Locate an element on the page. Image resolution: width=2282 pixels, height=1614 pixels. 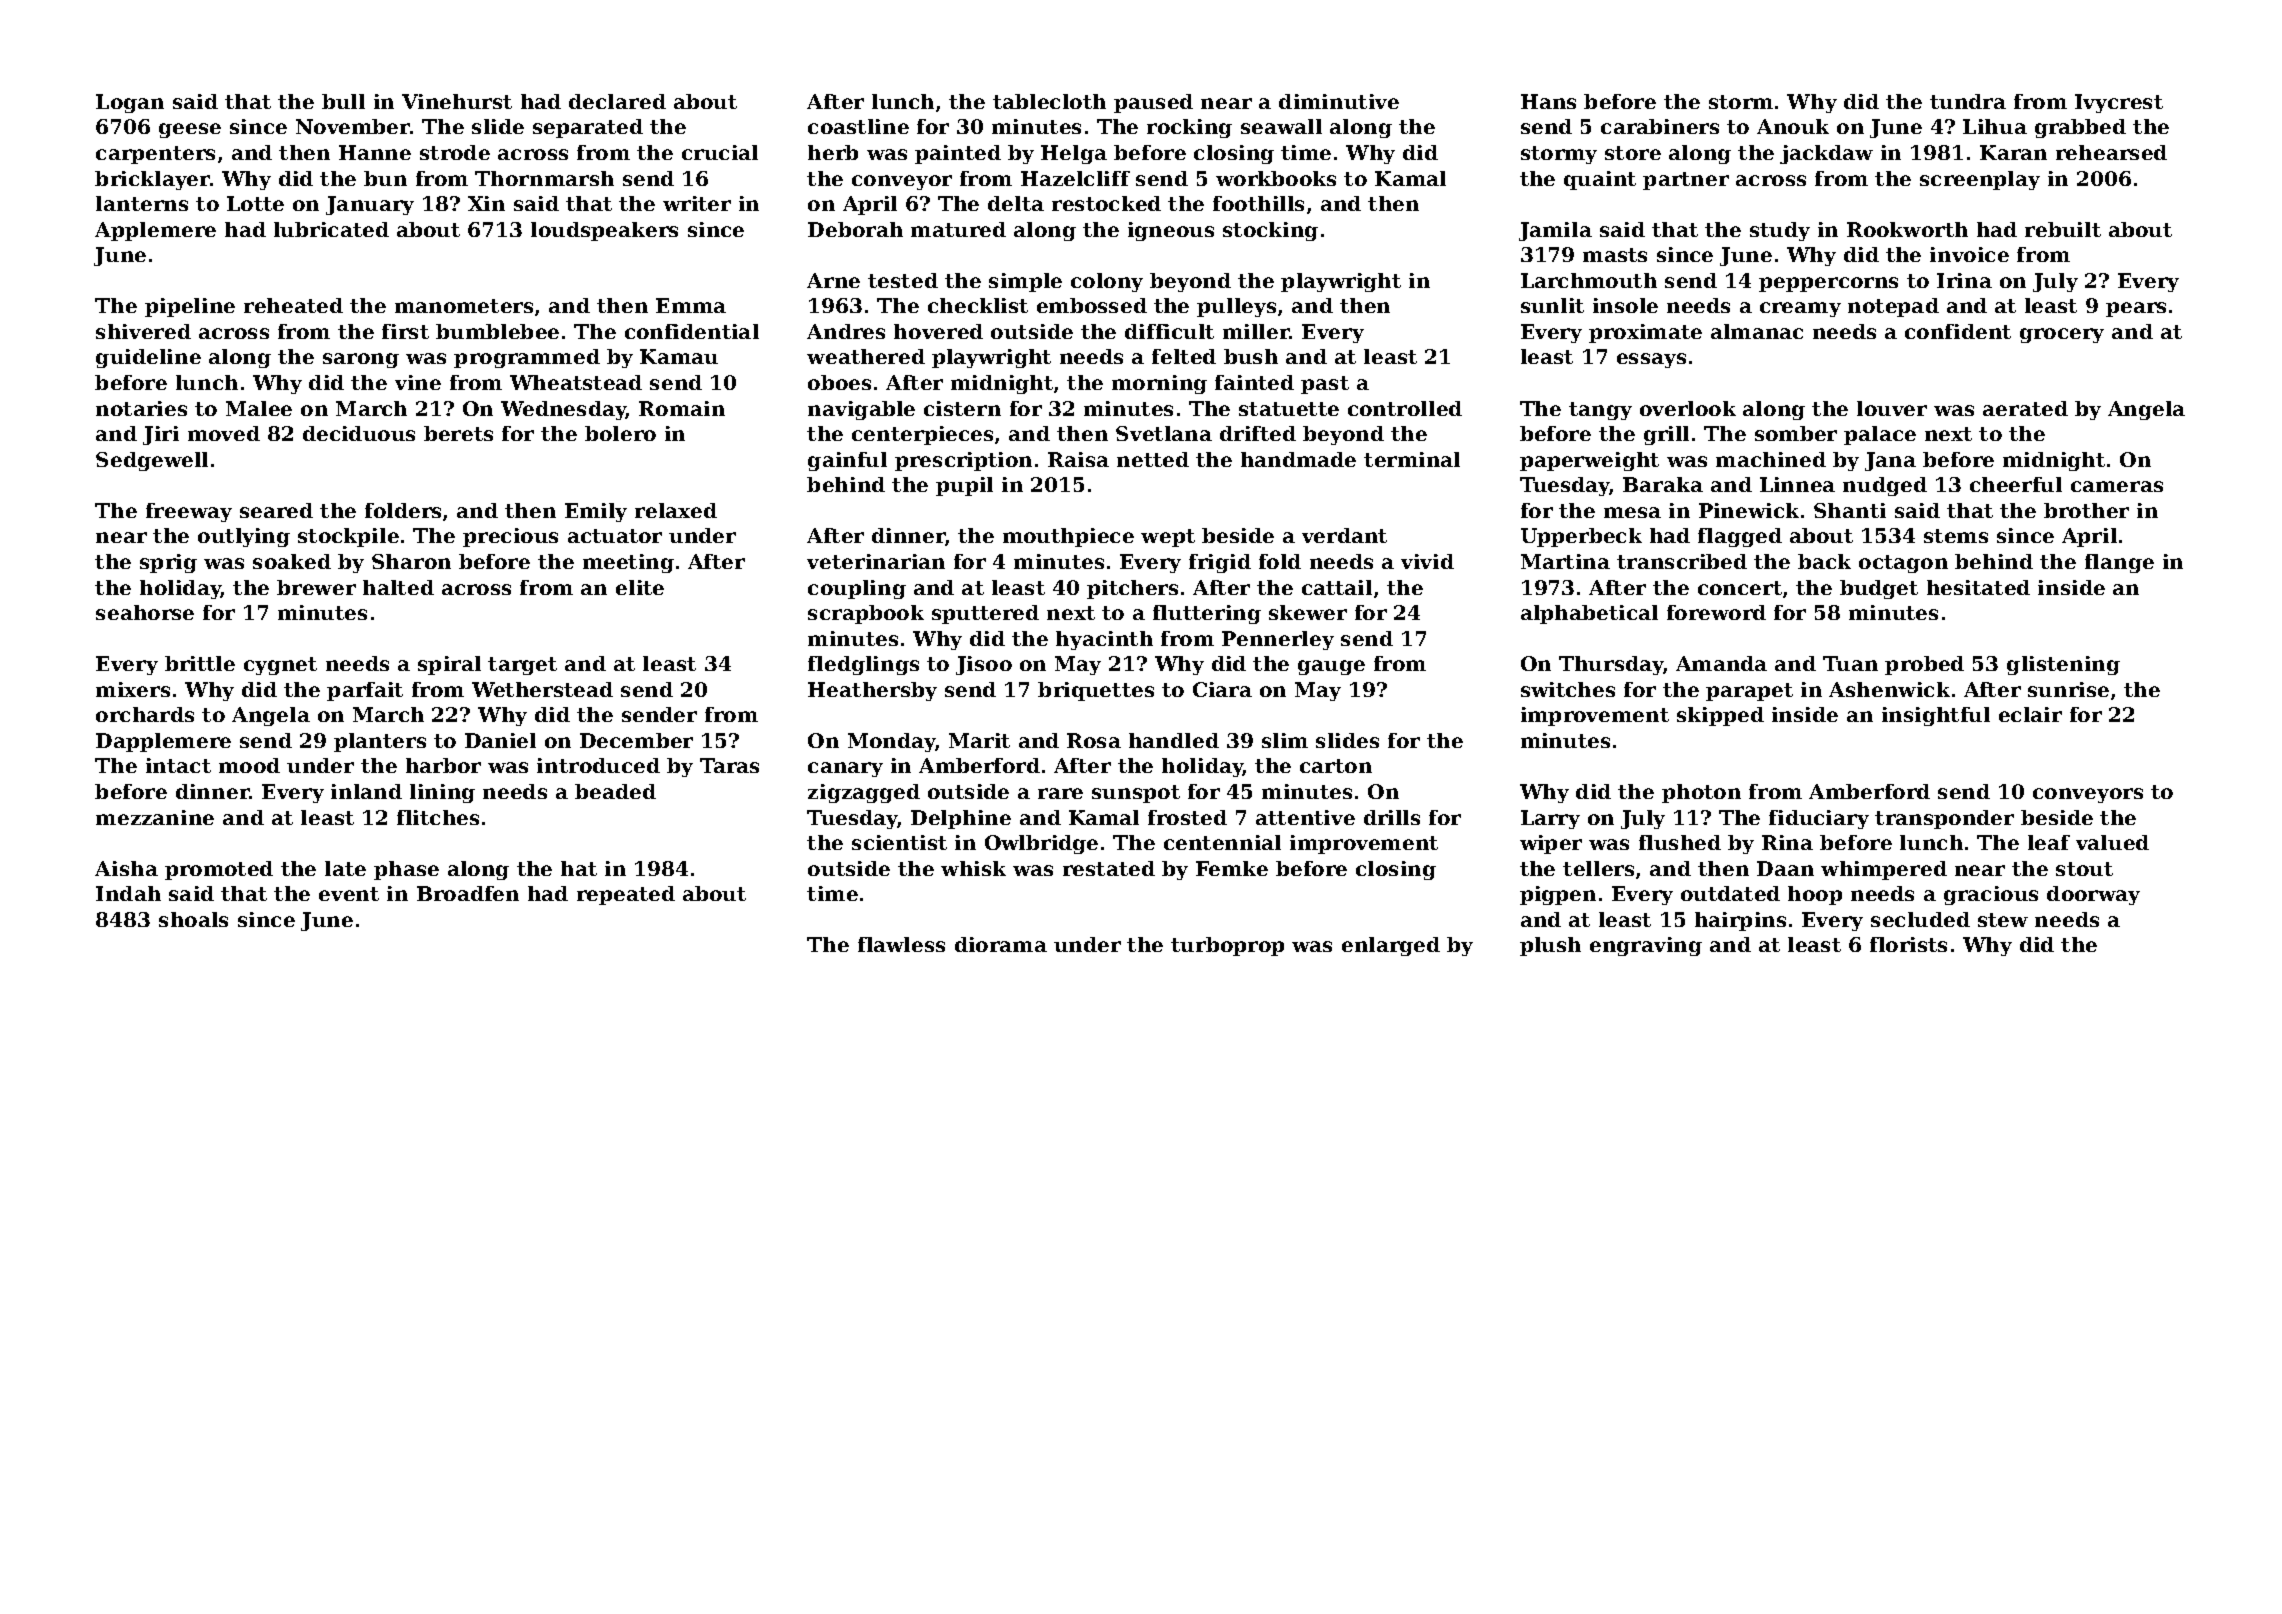
bush is located at coordinates (1251, 356).
